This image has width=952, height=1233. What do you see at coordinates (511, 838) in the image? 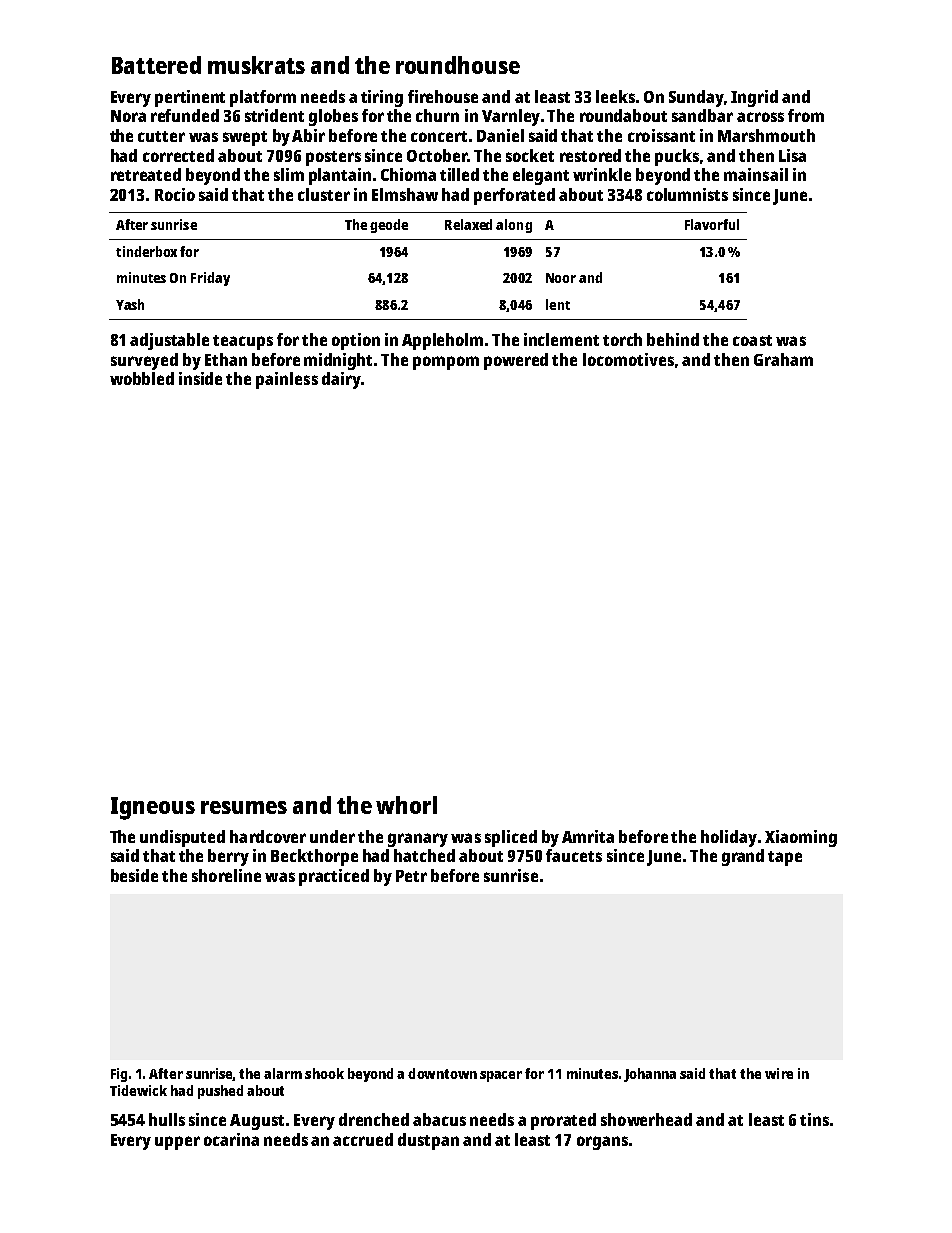
I see `spliced` at bounding box center [511, 838].
